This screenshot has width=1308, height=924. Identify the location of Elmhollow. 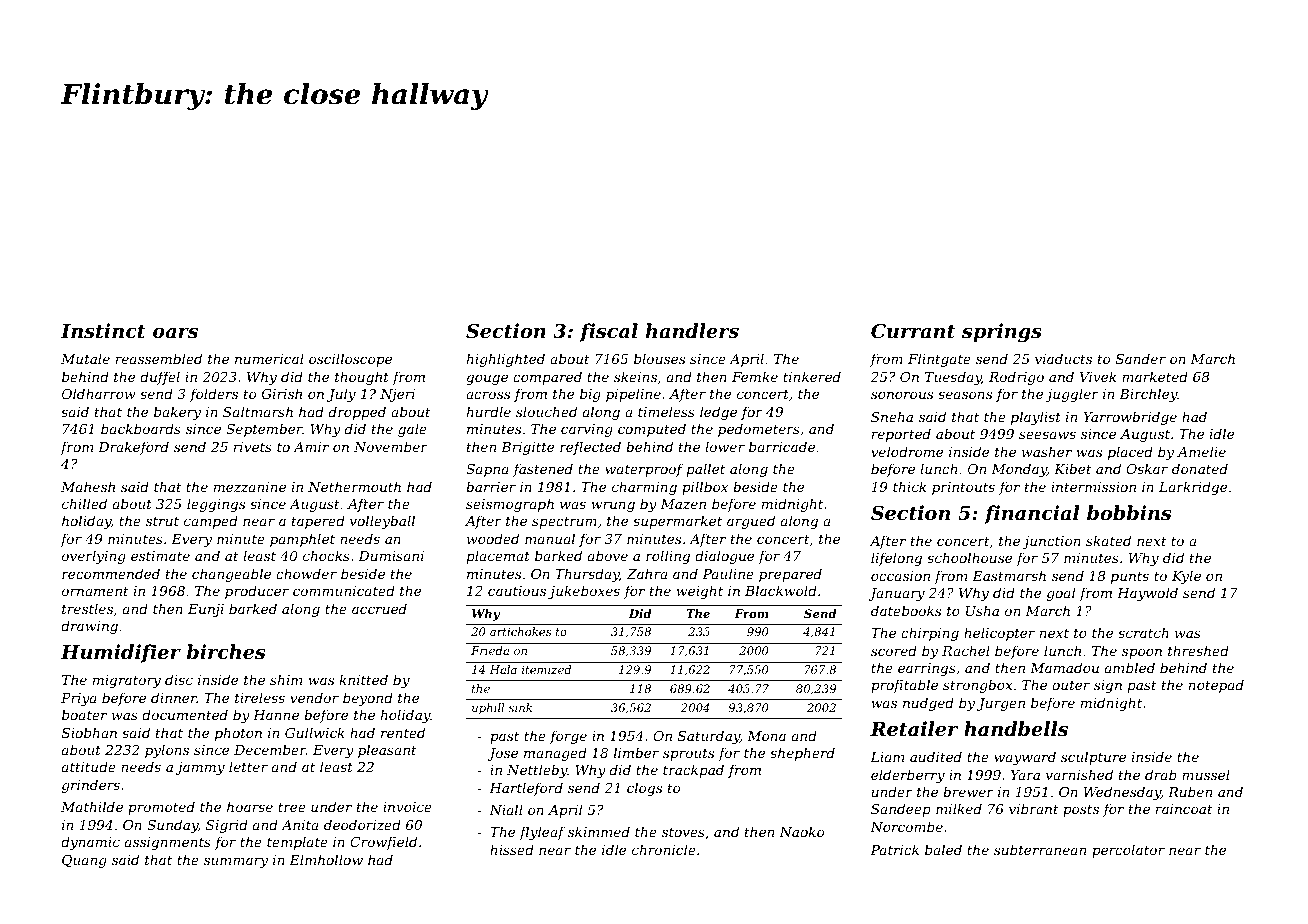
(326, 859).
